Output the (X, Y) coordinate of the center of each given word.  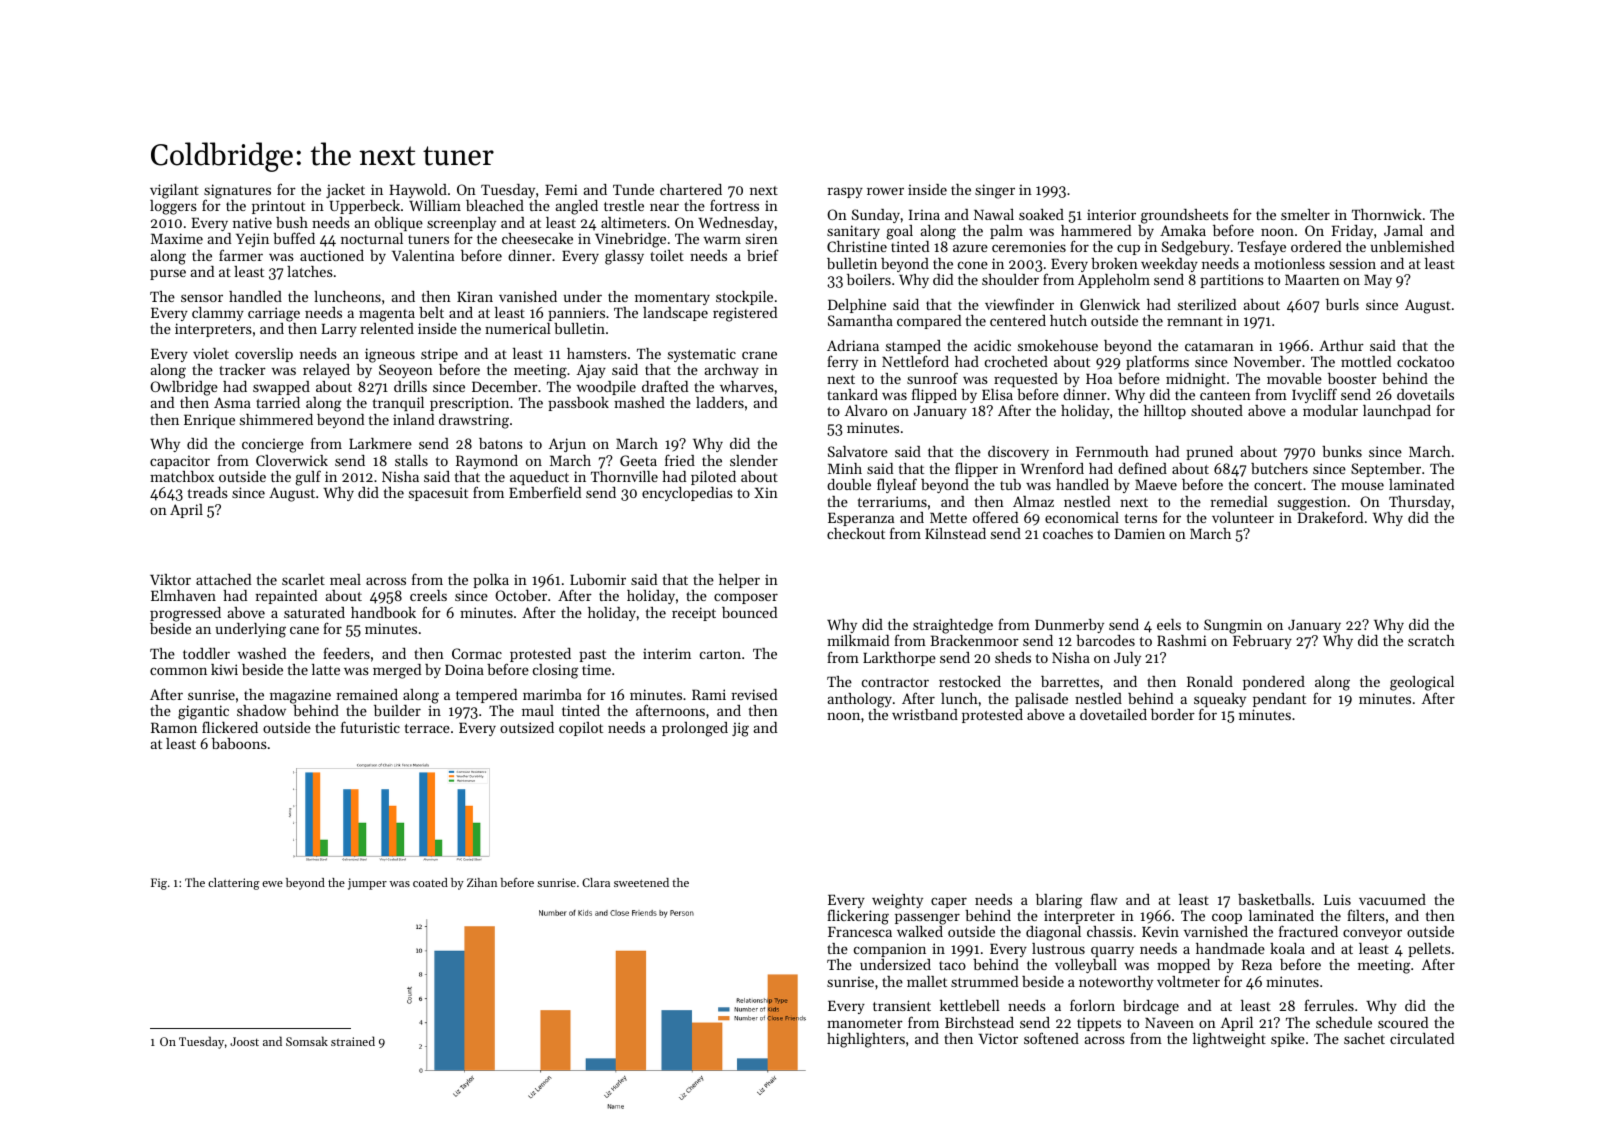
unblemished (1412, 246)
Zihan (482, 882)
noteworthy (1116, 983)
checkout (856, 533)
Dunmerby (1069, 626)
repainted (286, 597)
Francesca (860, 932)
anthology (859, 700)
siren (762, 238)
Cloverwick (292, 460)
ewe (272, 884)
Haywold (418, 191)
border (1173, 714)
